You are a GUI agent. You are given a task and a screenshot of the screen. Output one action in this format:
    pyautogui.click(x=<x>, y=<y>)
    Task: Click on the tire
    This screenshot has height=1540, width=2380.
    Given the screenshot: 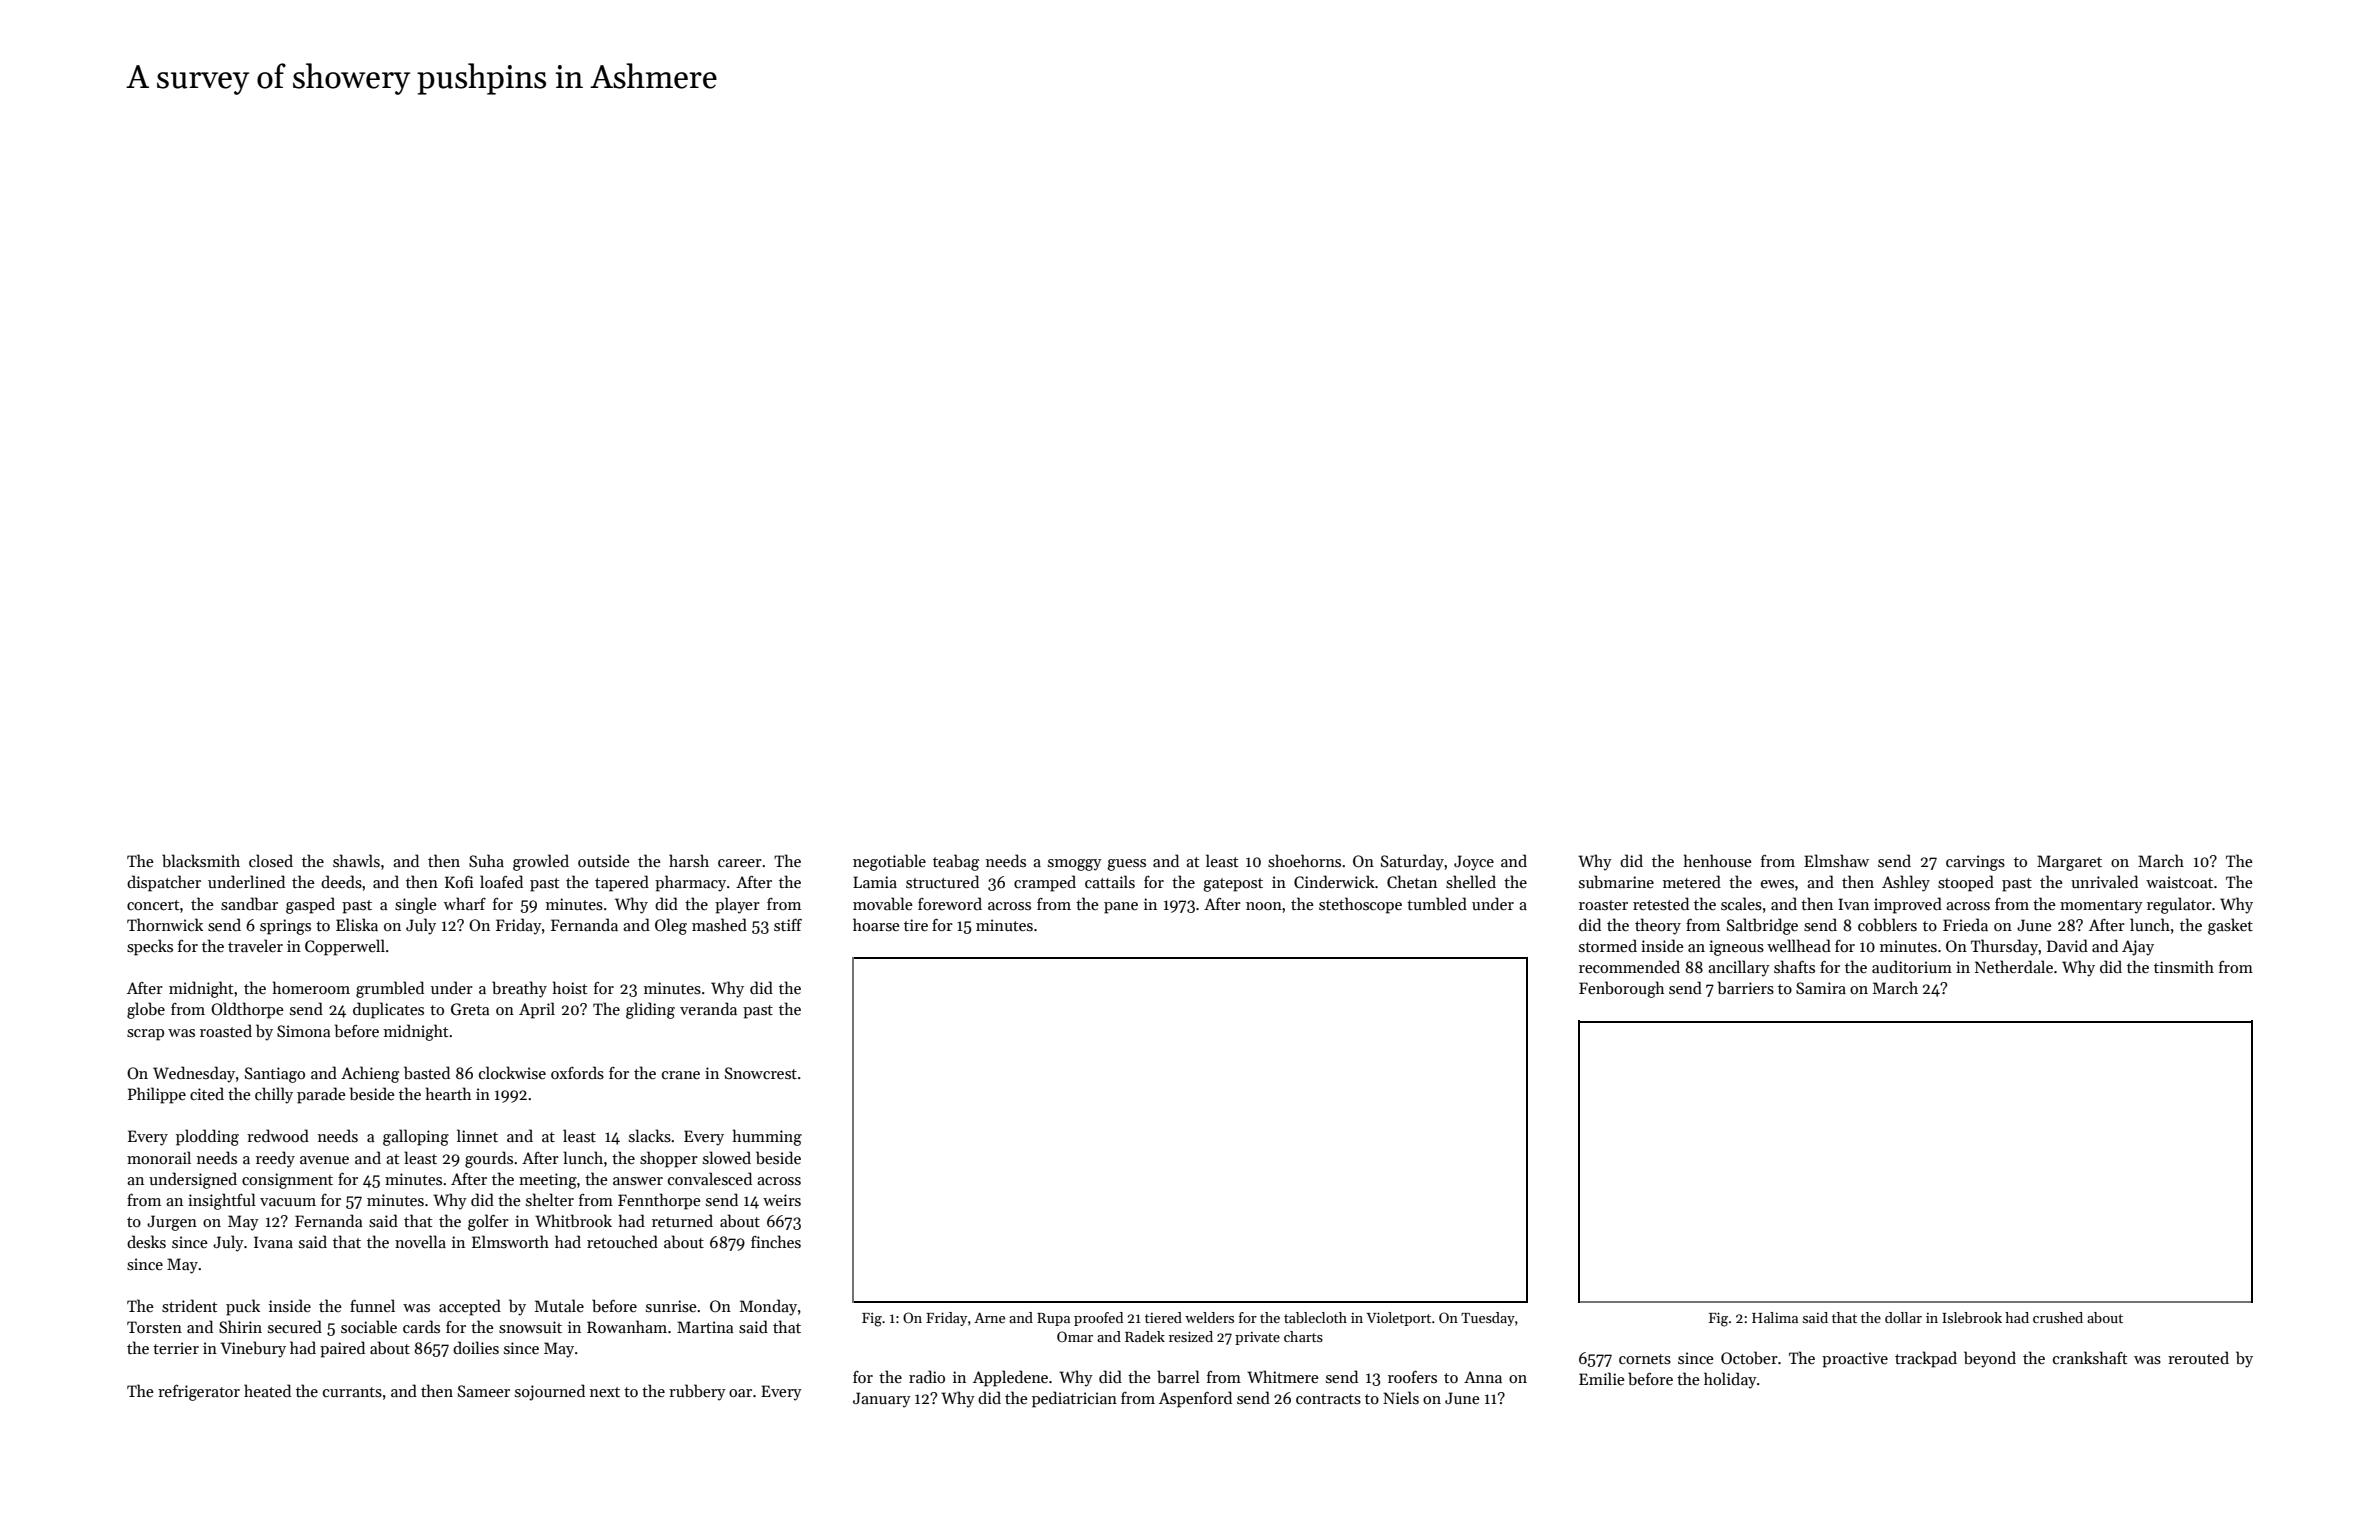 What is the action you would take?
    pyautogui.click(x=916, y=925)
